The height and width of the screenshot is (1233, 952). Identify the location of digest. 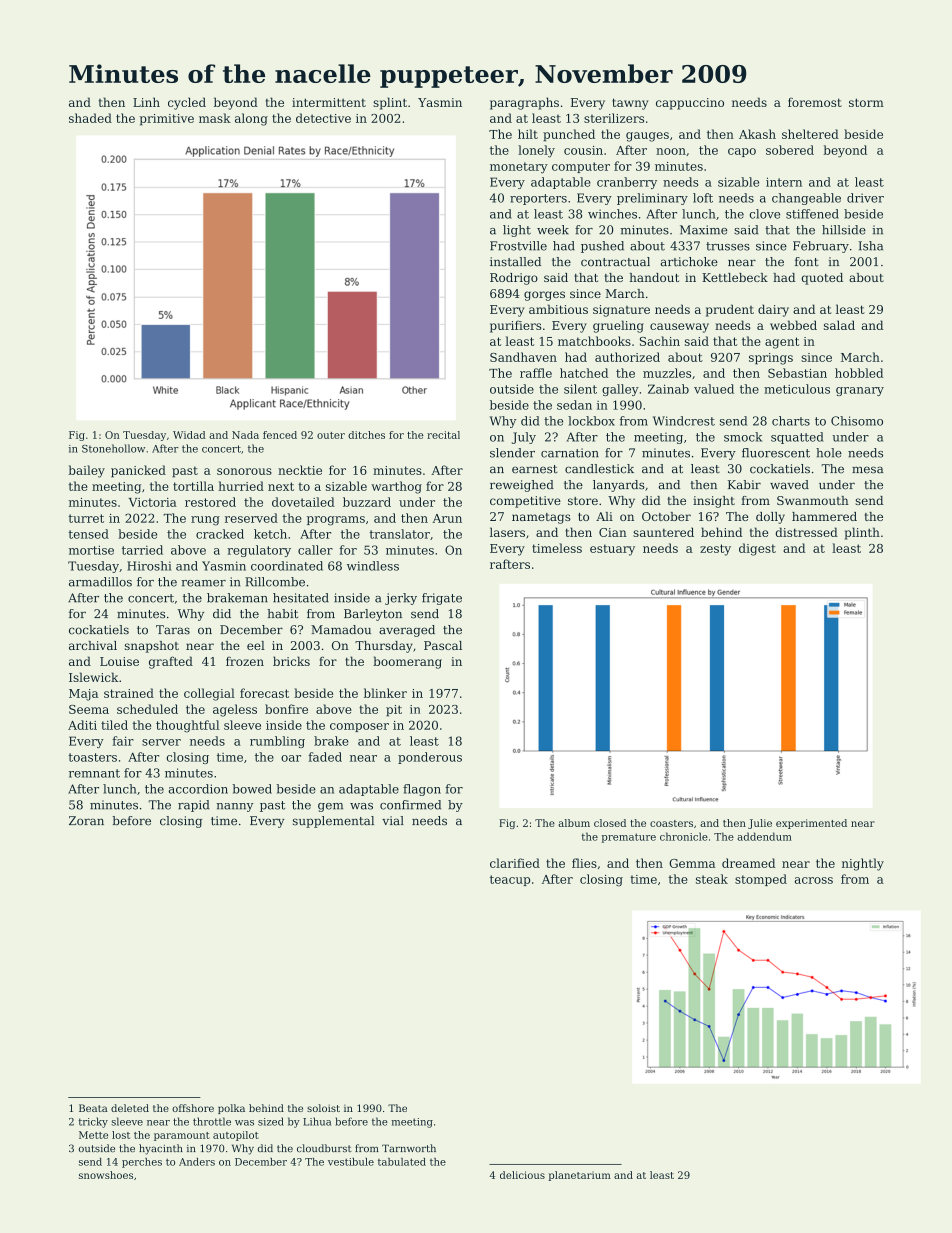
(757, 549).
